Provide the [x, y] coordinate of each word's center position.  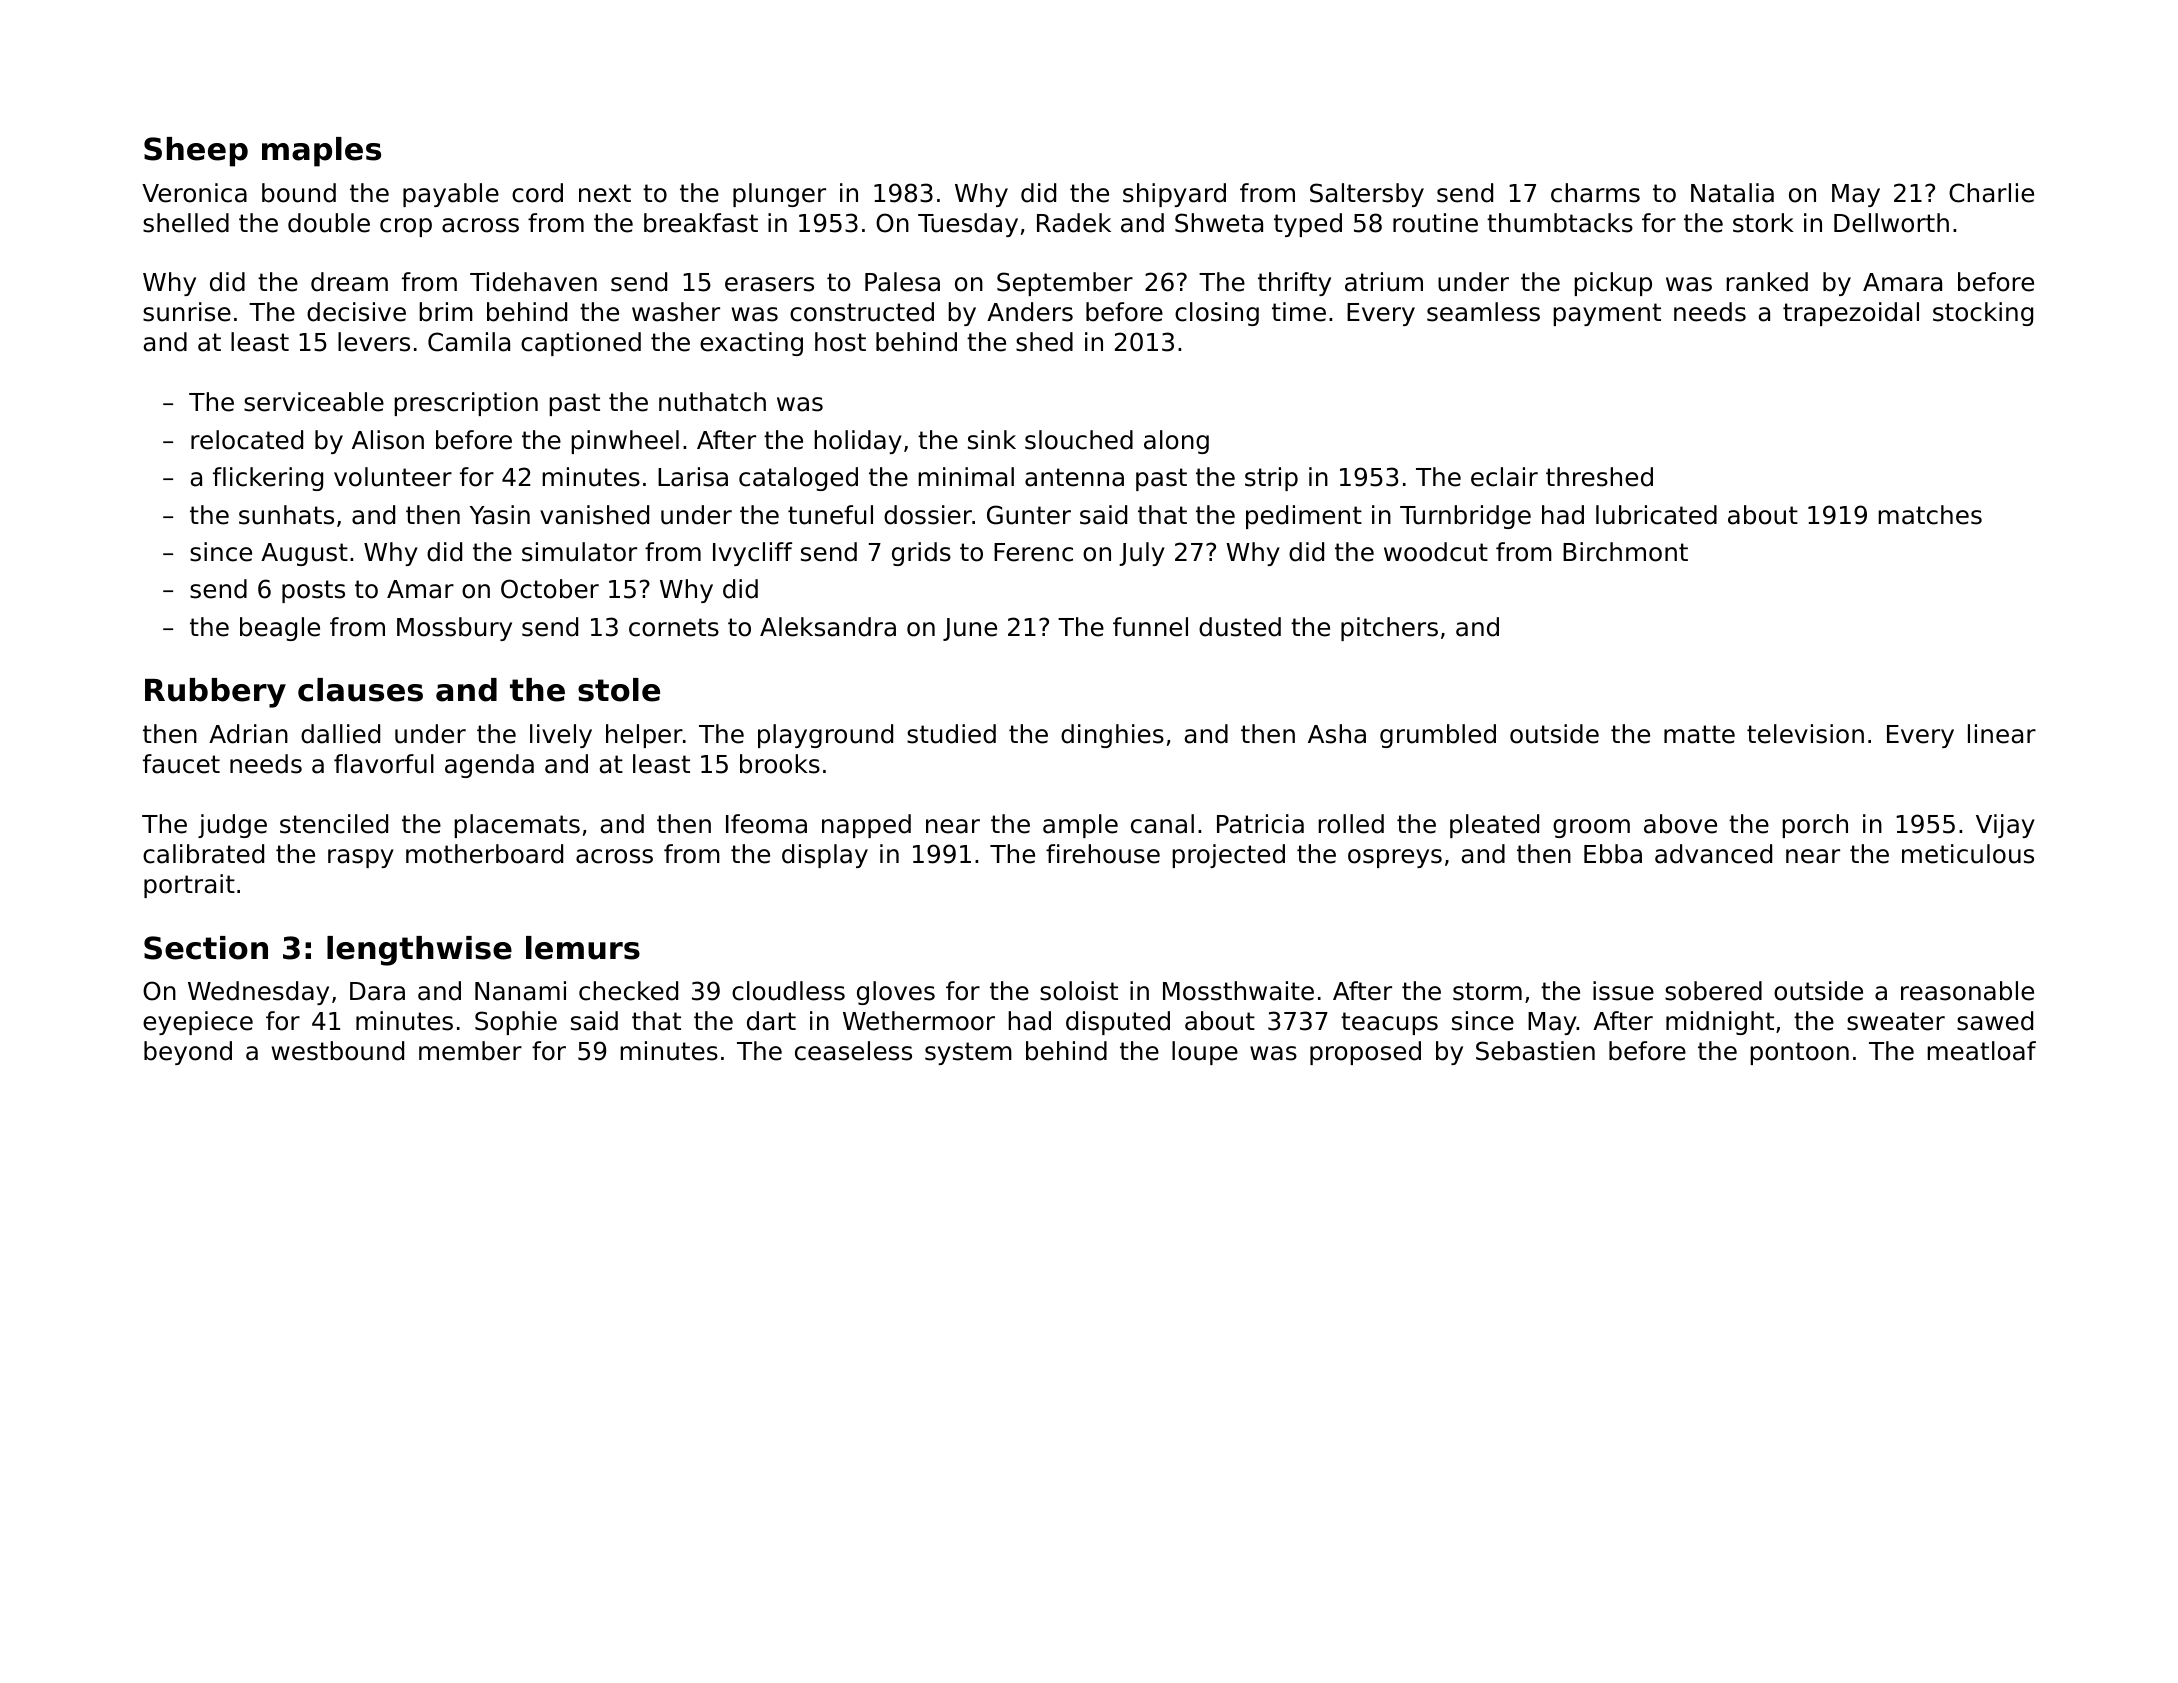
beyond [188, 1053]
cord [537, 193]
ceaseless [853, 1051]
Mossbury [454, 629]
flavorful [384, 764]
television [1805, 734]
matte [1699, 734]
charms [1595, 193]
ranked [1767, 282]
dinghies [1112, 736]
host [840, 342]
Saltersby [1367, 195]
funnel [1150, 627]
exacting [751, 344]
